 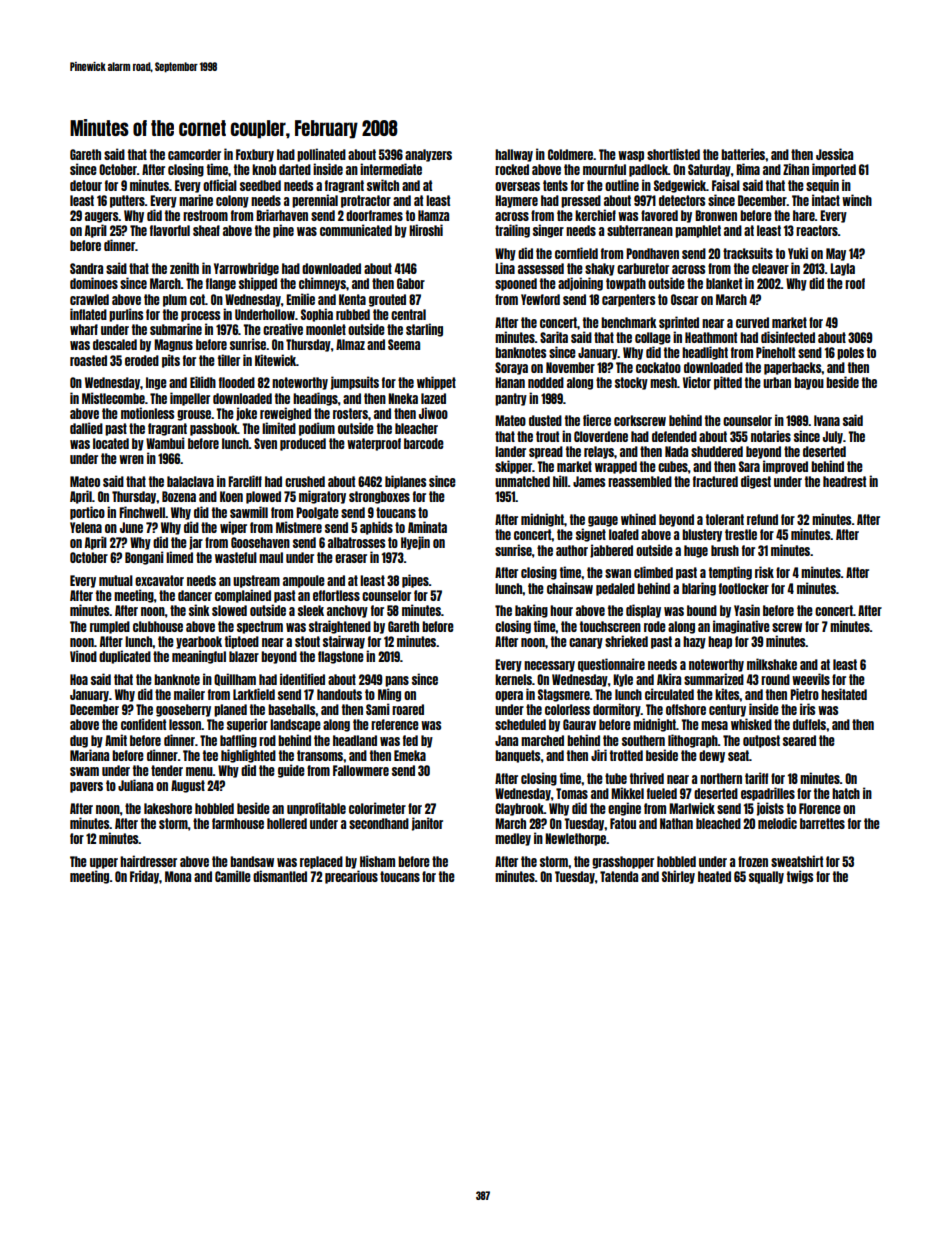 What do you see at coordinates (834, 154) in the screenshot?
I see `Jessica` at bounding box center [834, 154].
